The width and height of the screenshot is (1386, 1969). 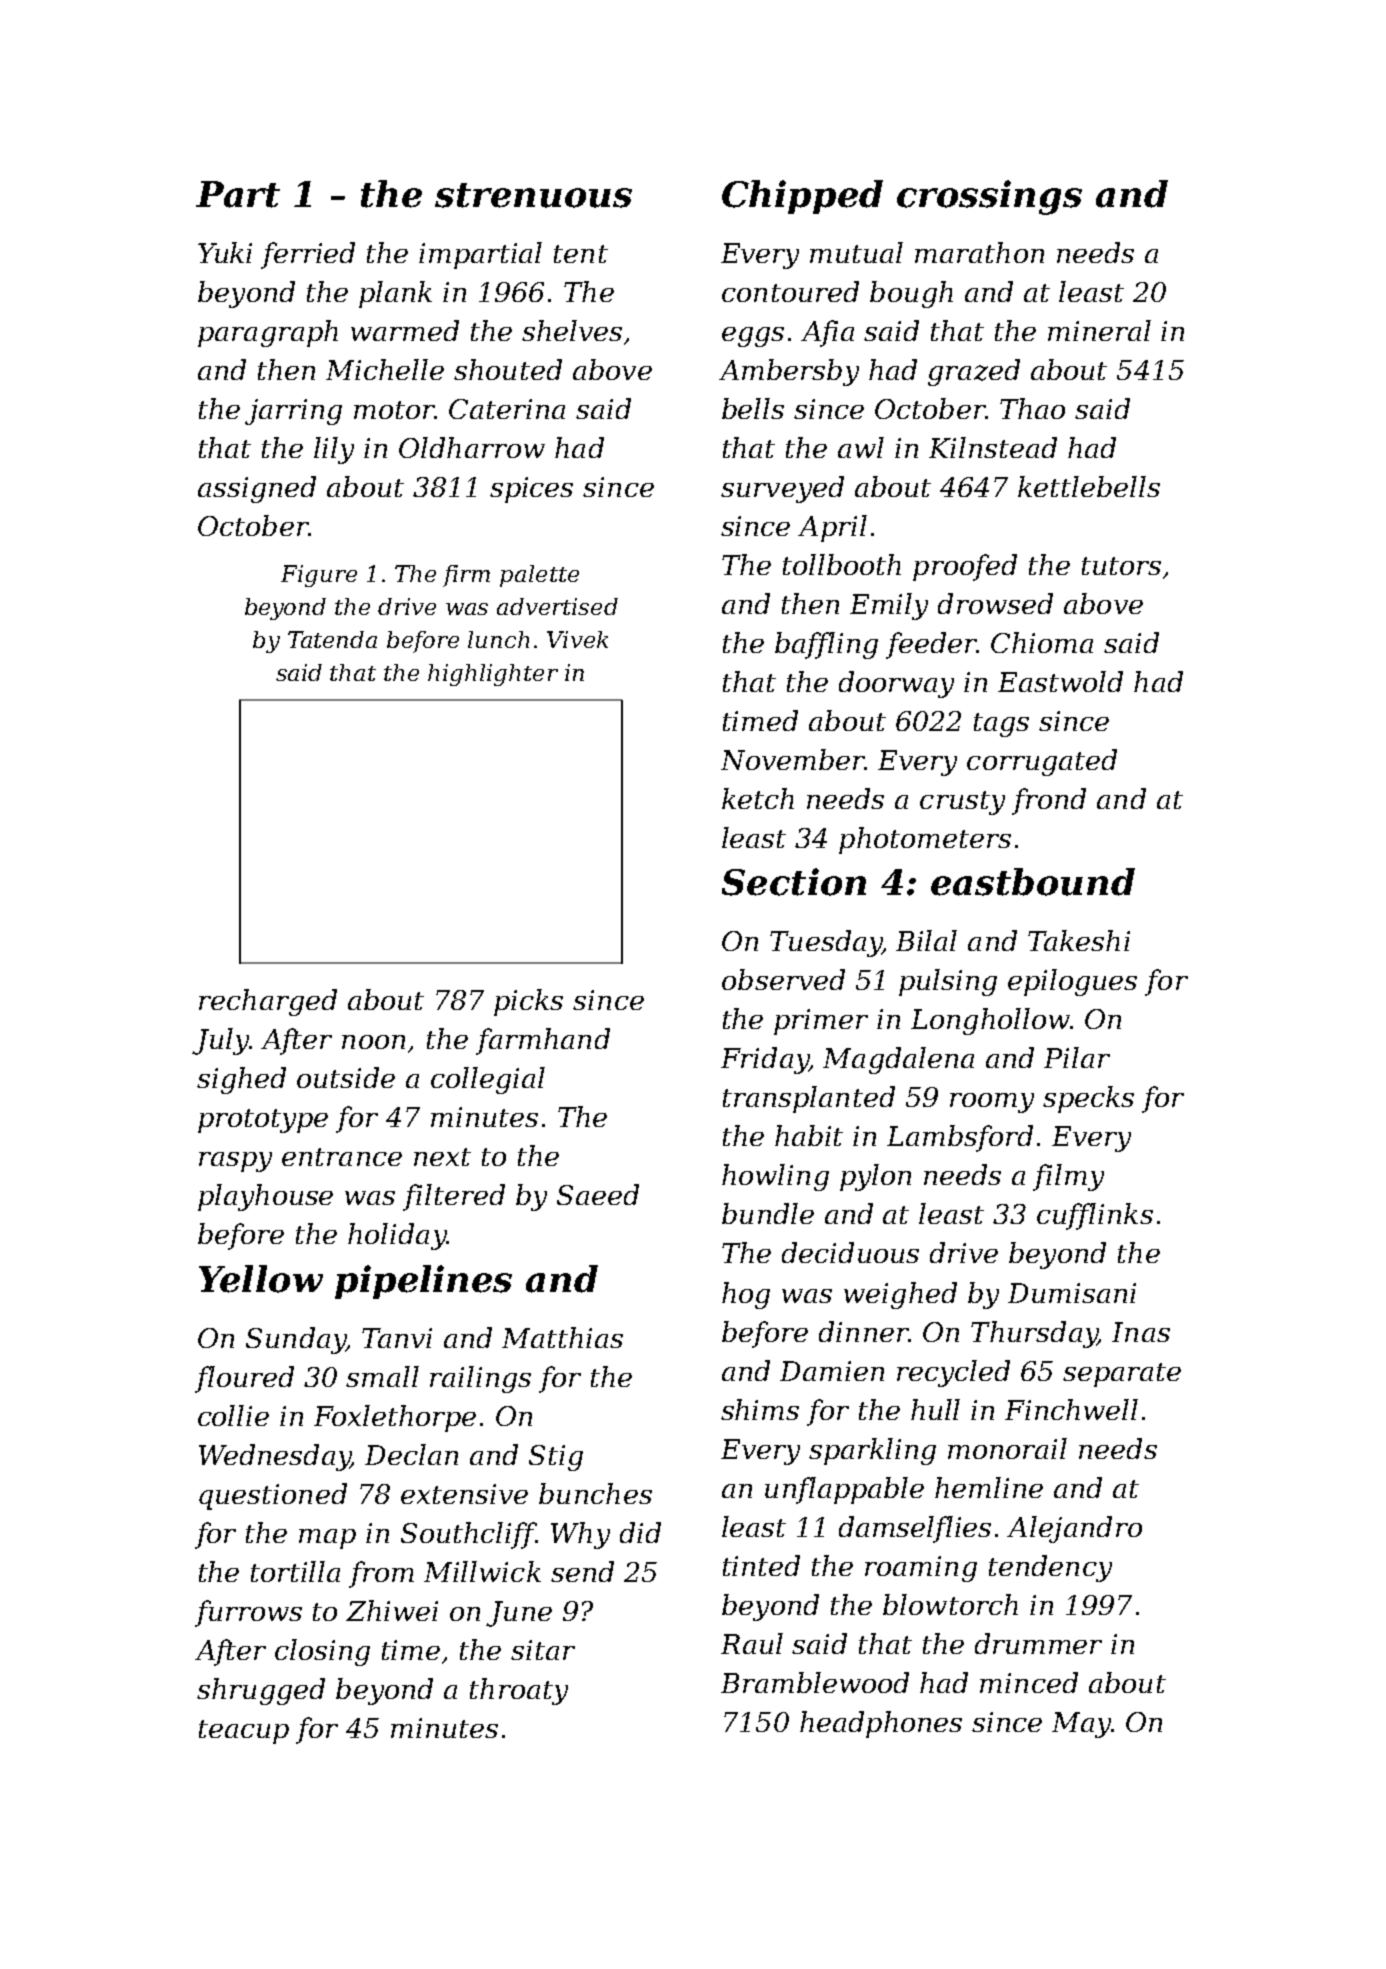 I want to click on highlighter, so click(x=493, y=675).
